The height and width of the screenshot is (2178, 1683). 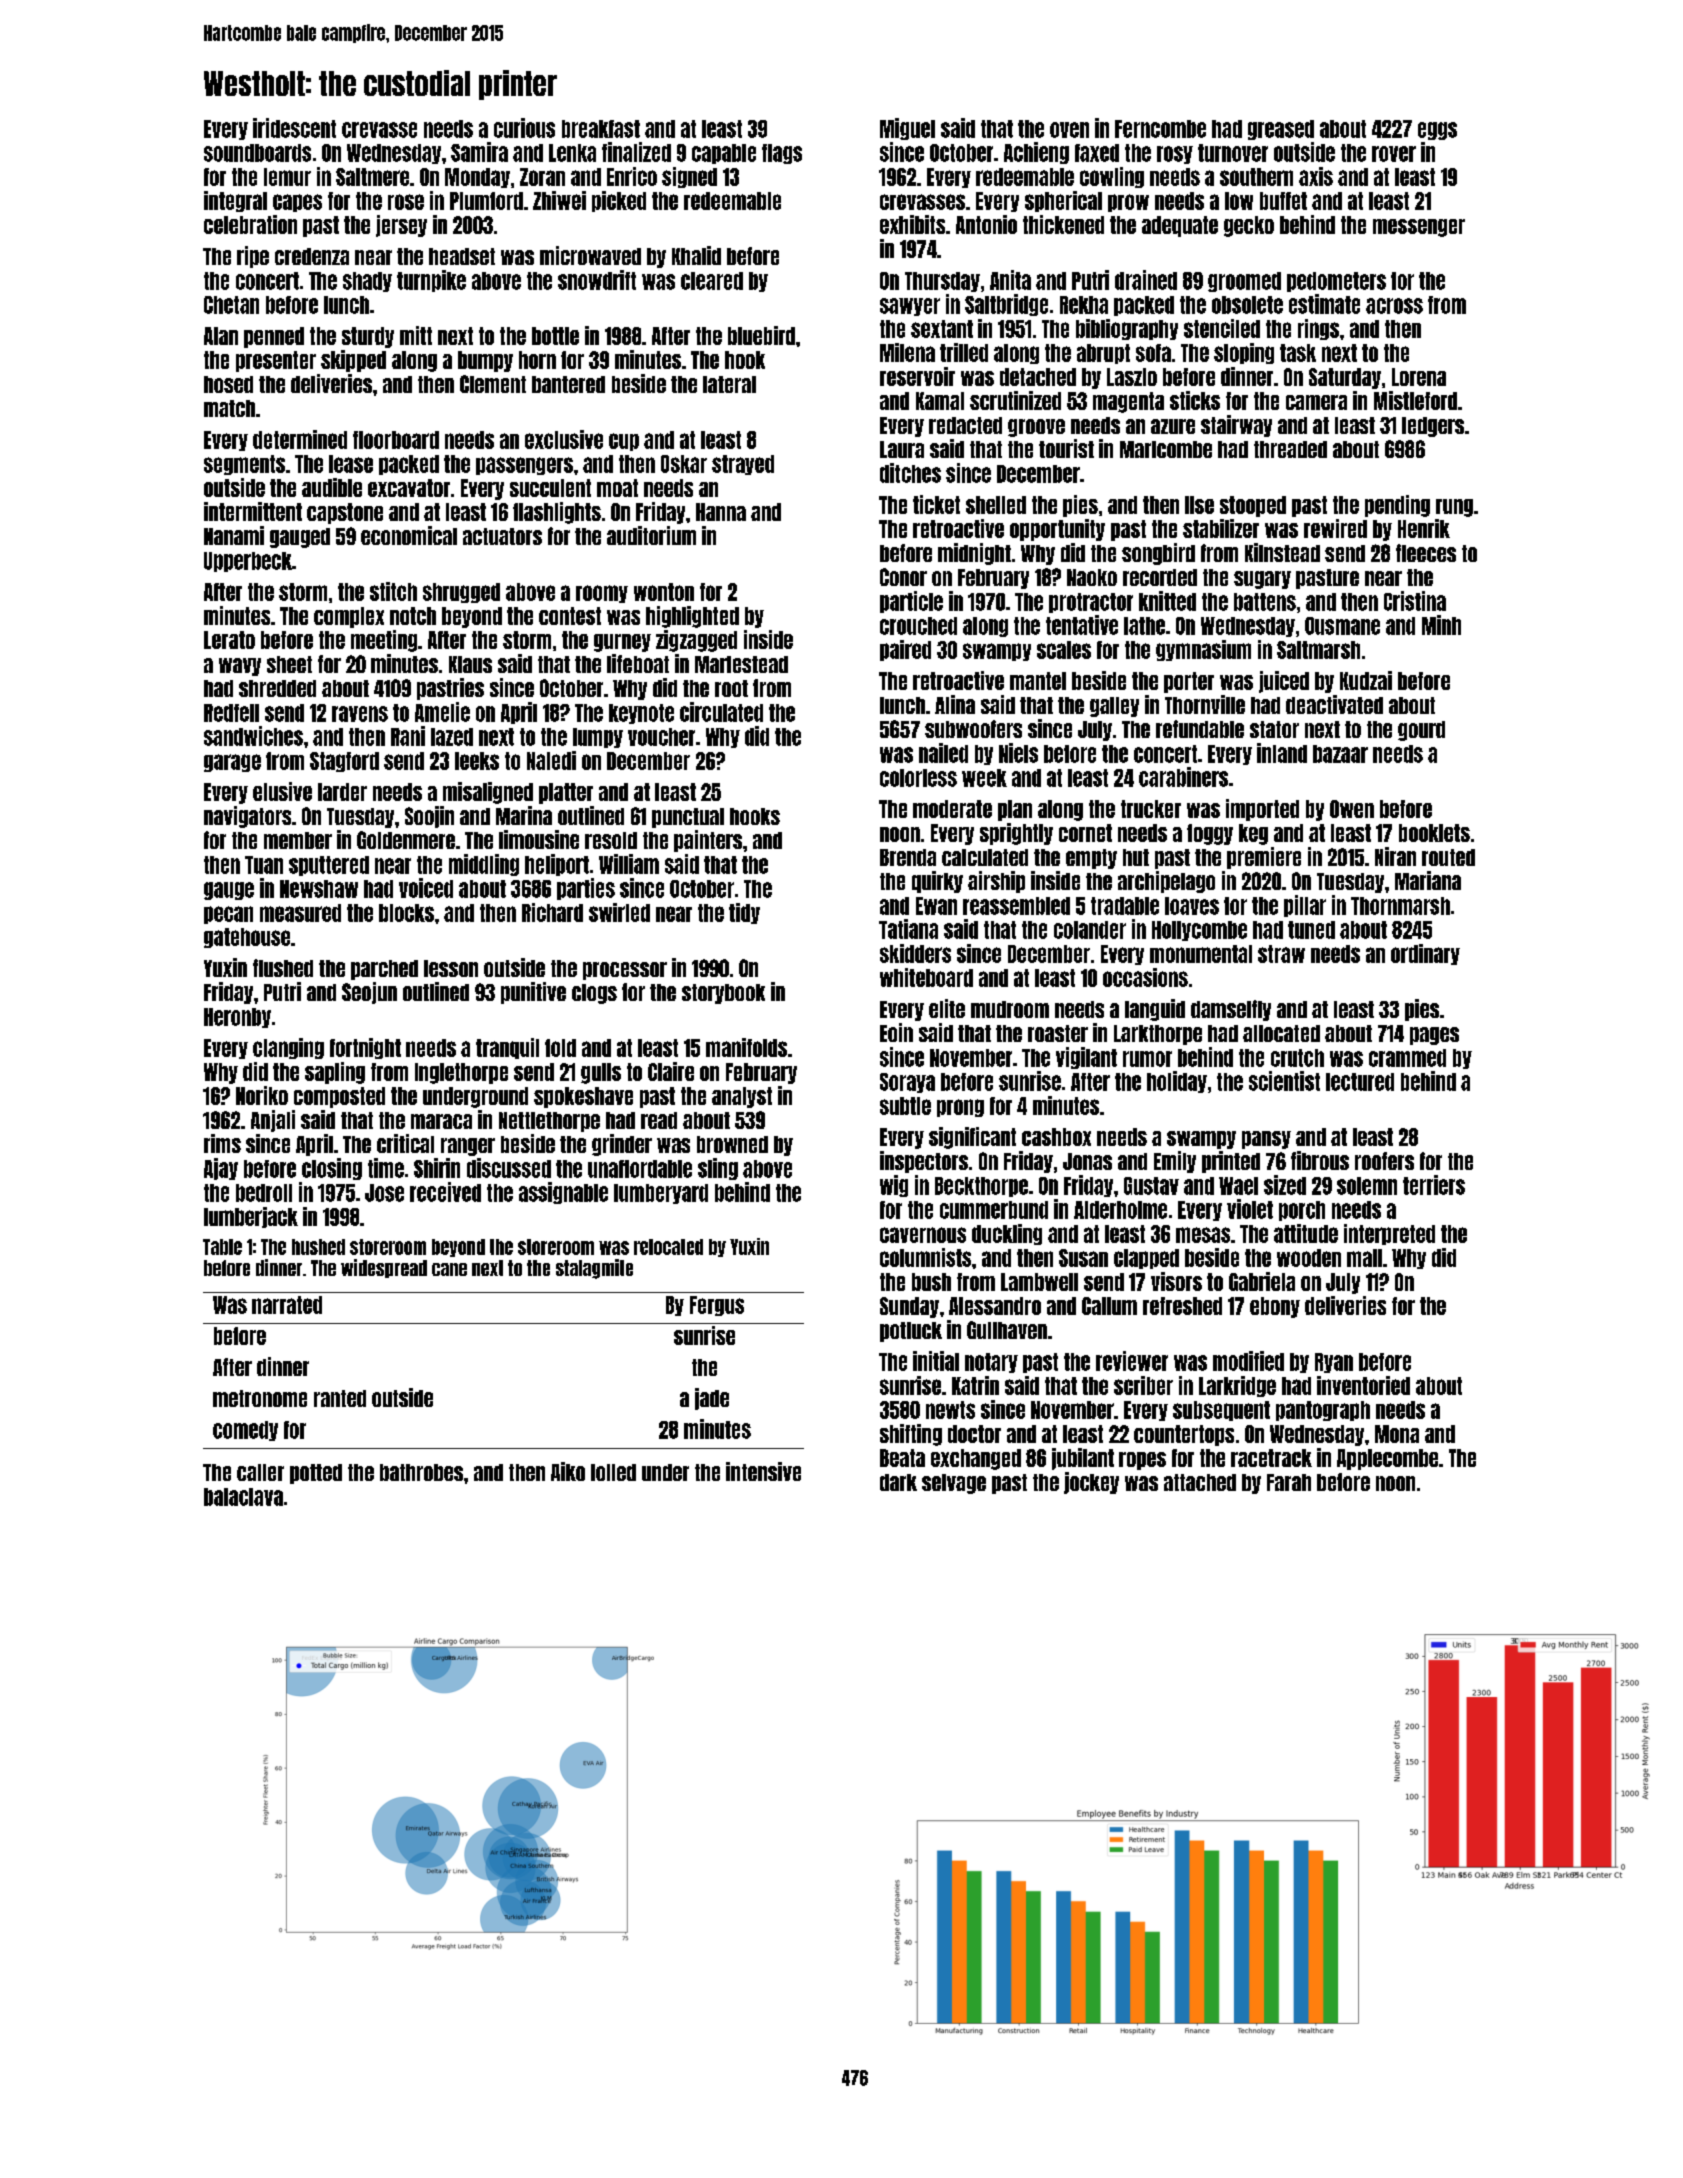 What do you see at coordinates (232, 763) in the screenshot?
I see `garage` at bounding box center [232, 763].
